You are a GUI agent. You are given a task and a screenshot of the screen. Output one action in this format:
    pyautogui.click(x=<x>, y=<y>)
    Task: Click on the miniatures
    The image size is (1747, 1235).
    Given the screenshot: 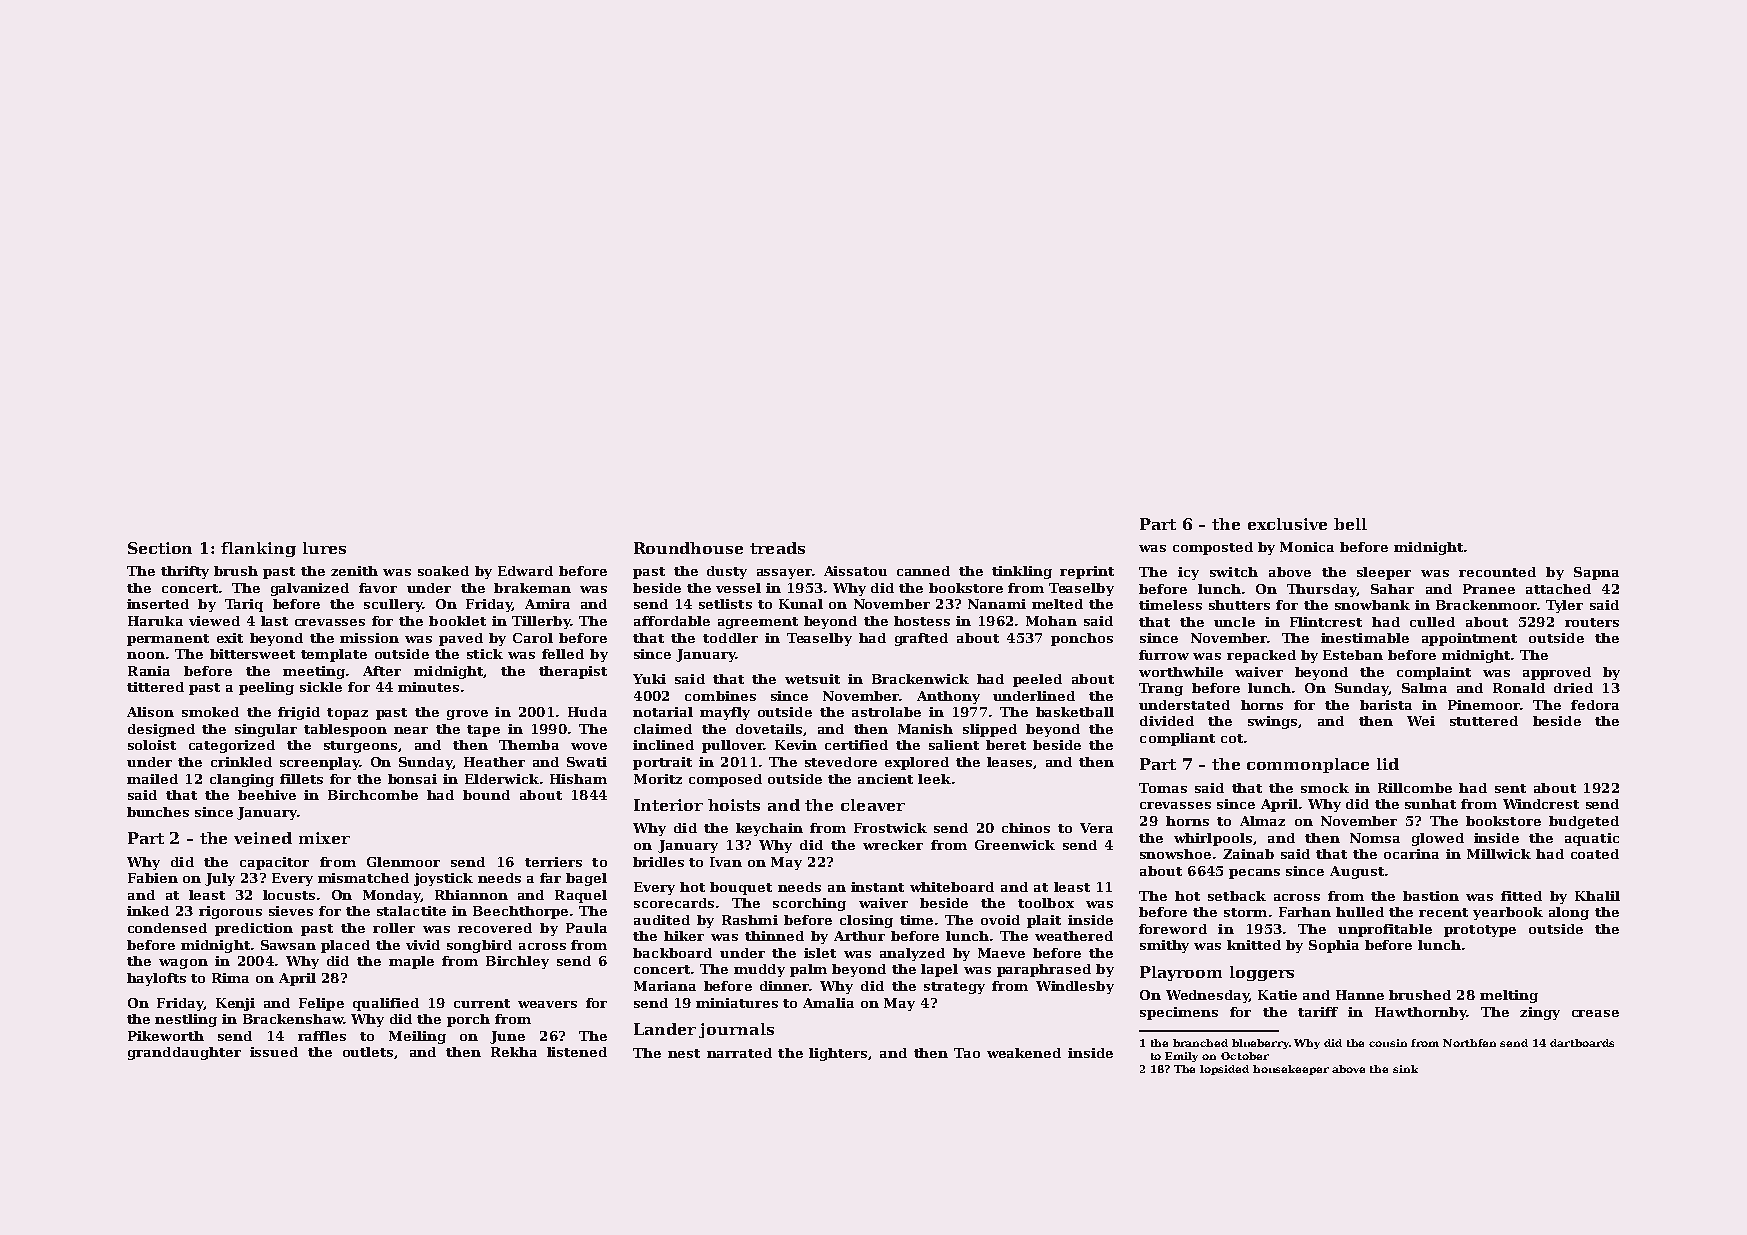 What is the action you would take?
    pyautogui.click(x=737, y=1003)
